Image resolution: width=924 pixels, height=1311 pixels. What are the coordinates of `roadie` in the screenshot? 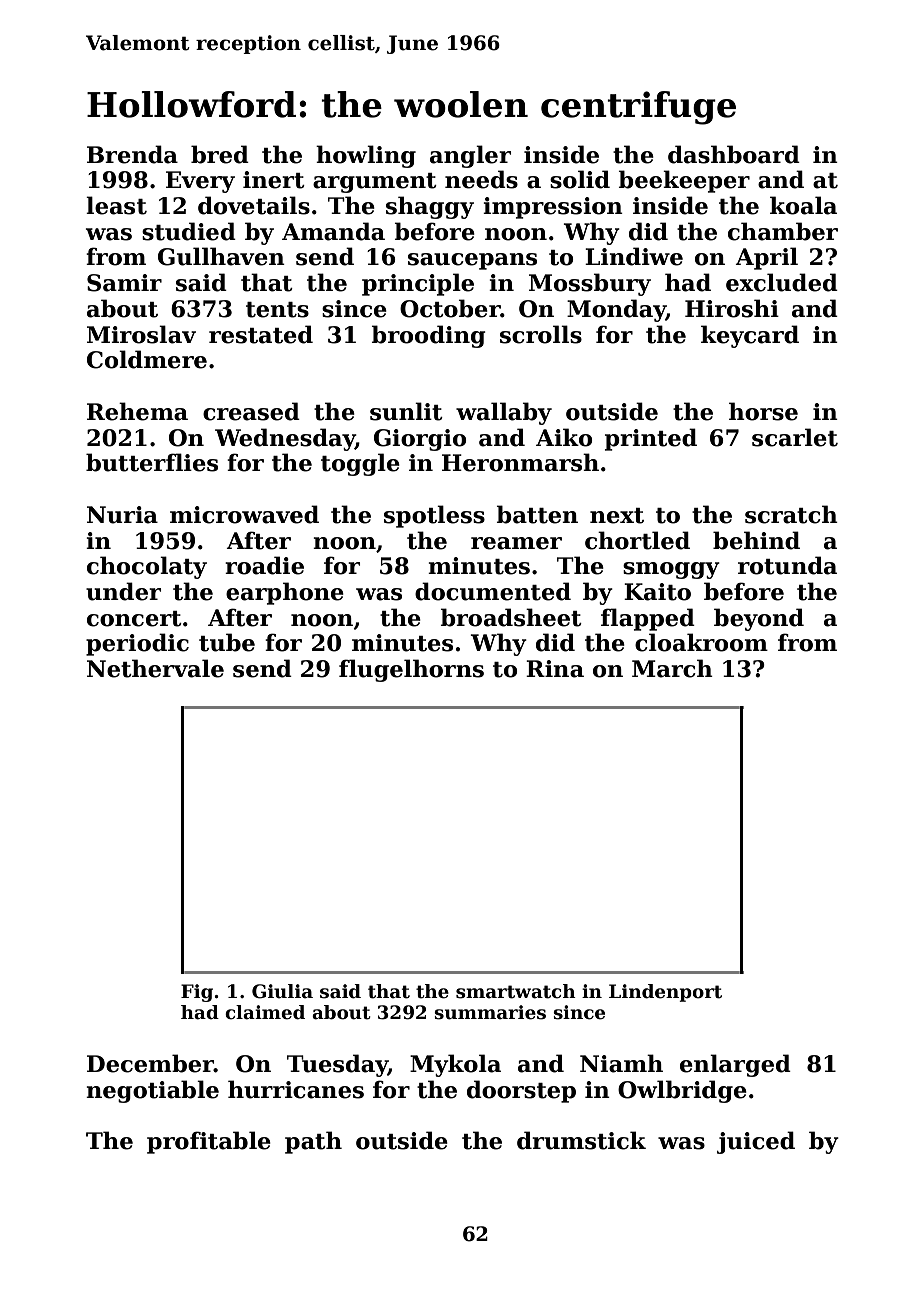 It's located at (264, 565).
